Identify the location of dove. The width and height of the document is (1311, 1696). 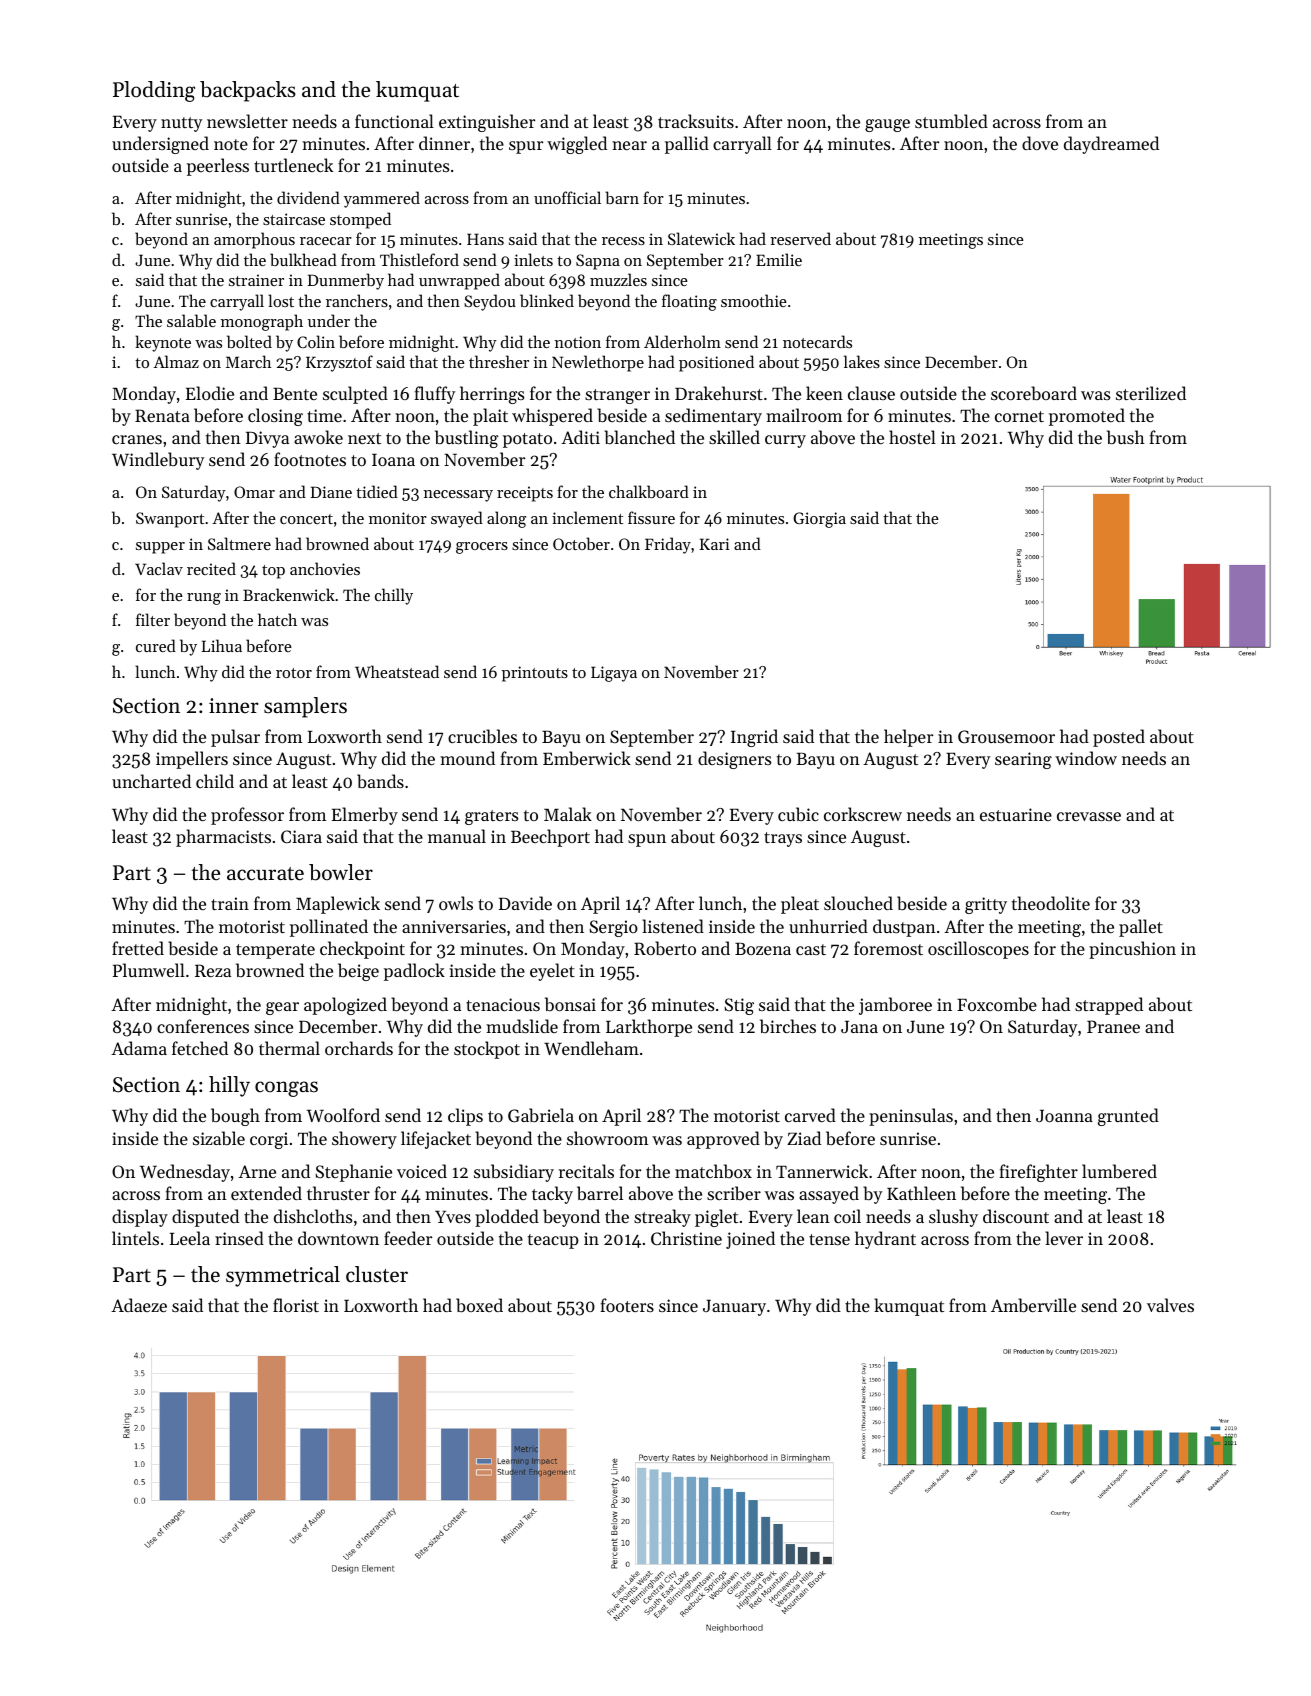
(1040, 143).
